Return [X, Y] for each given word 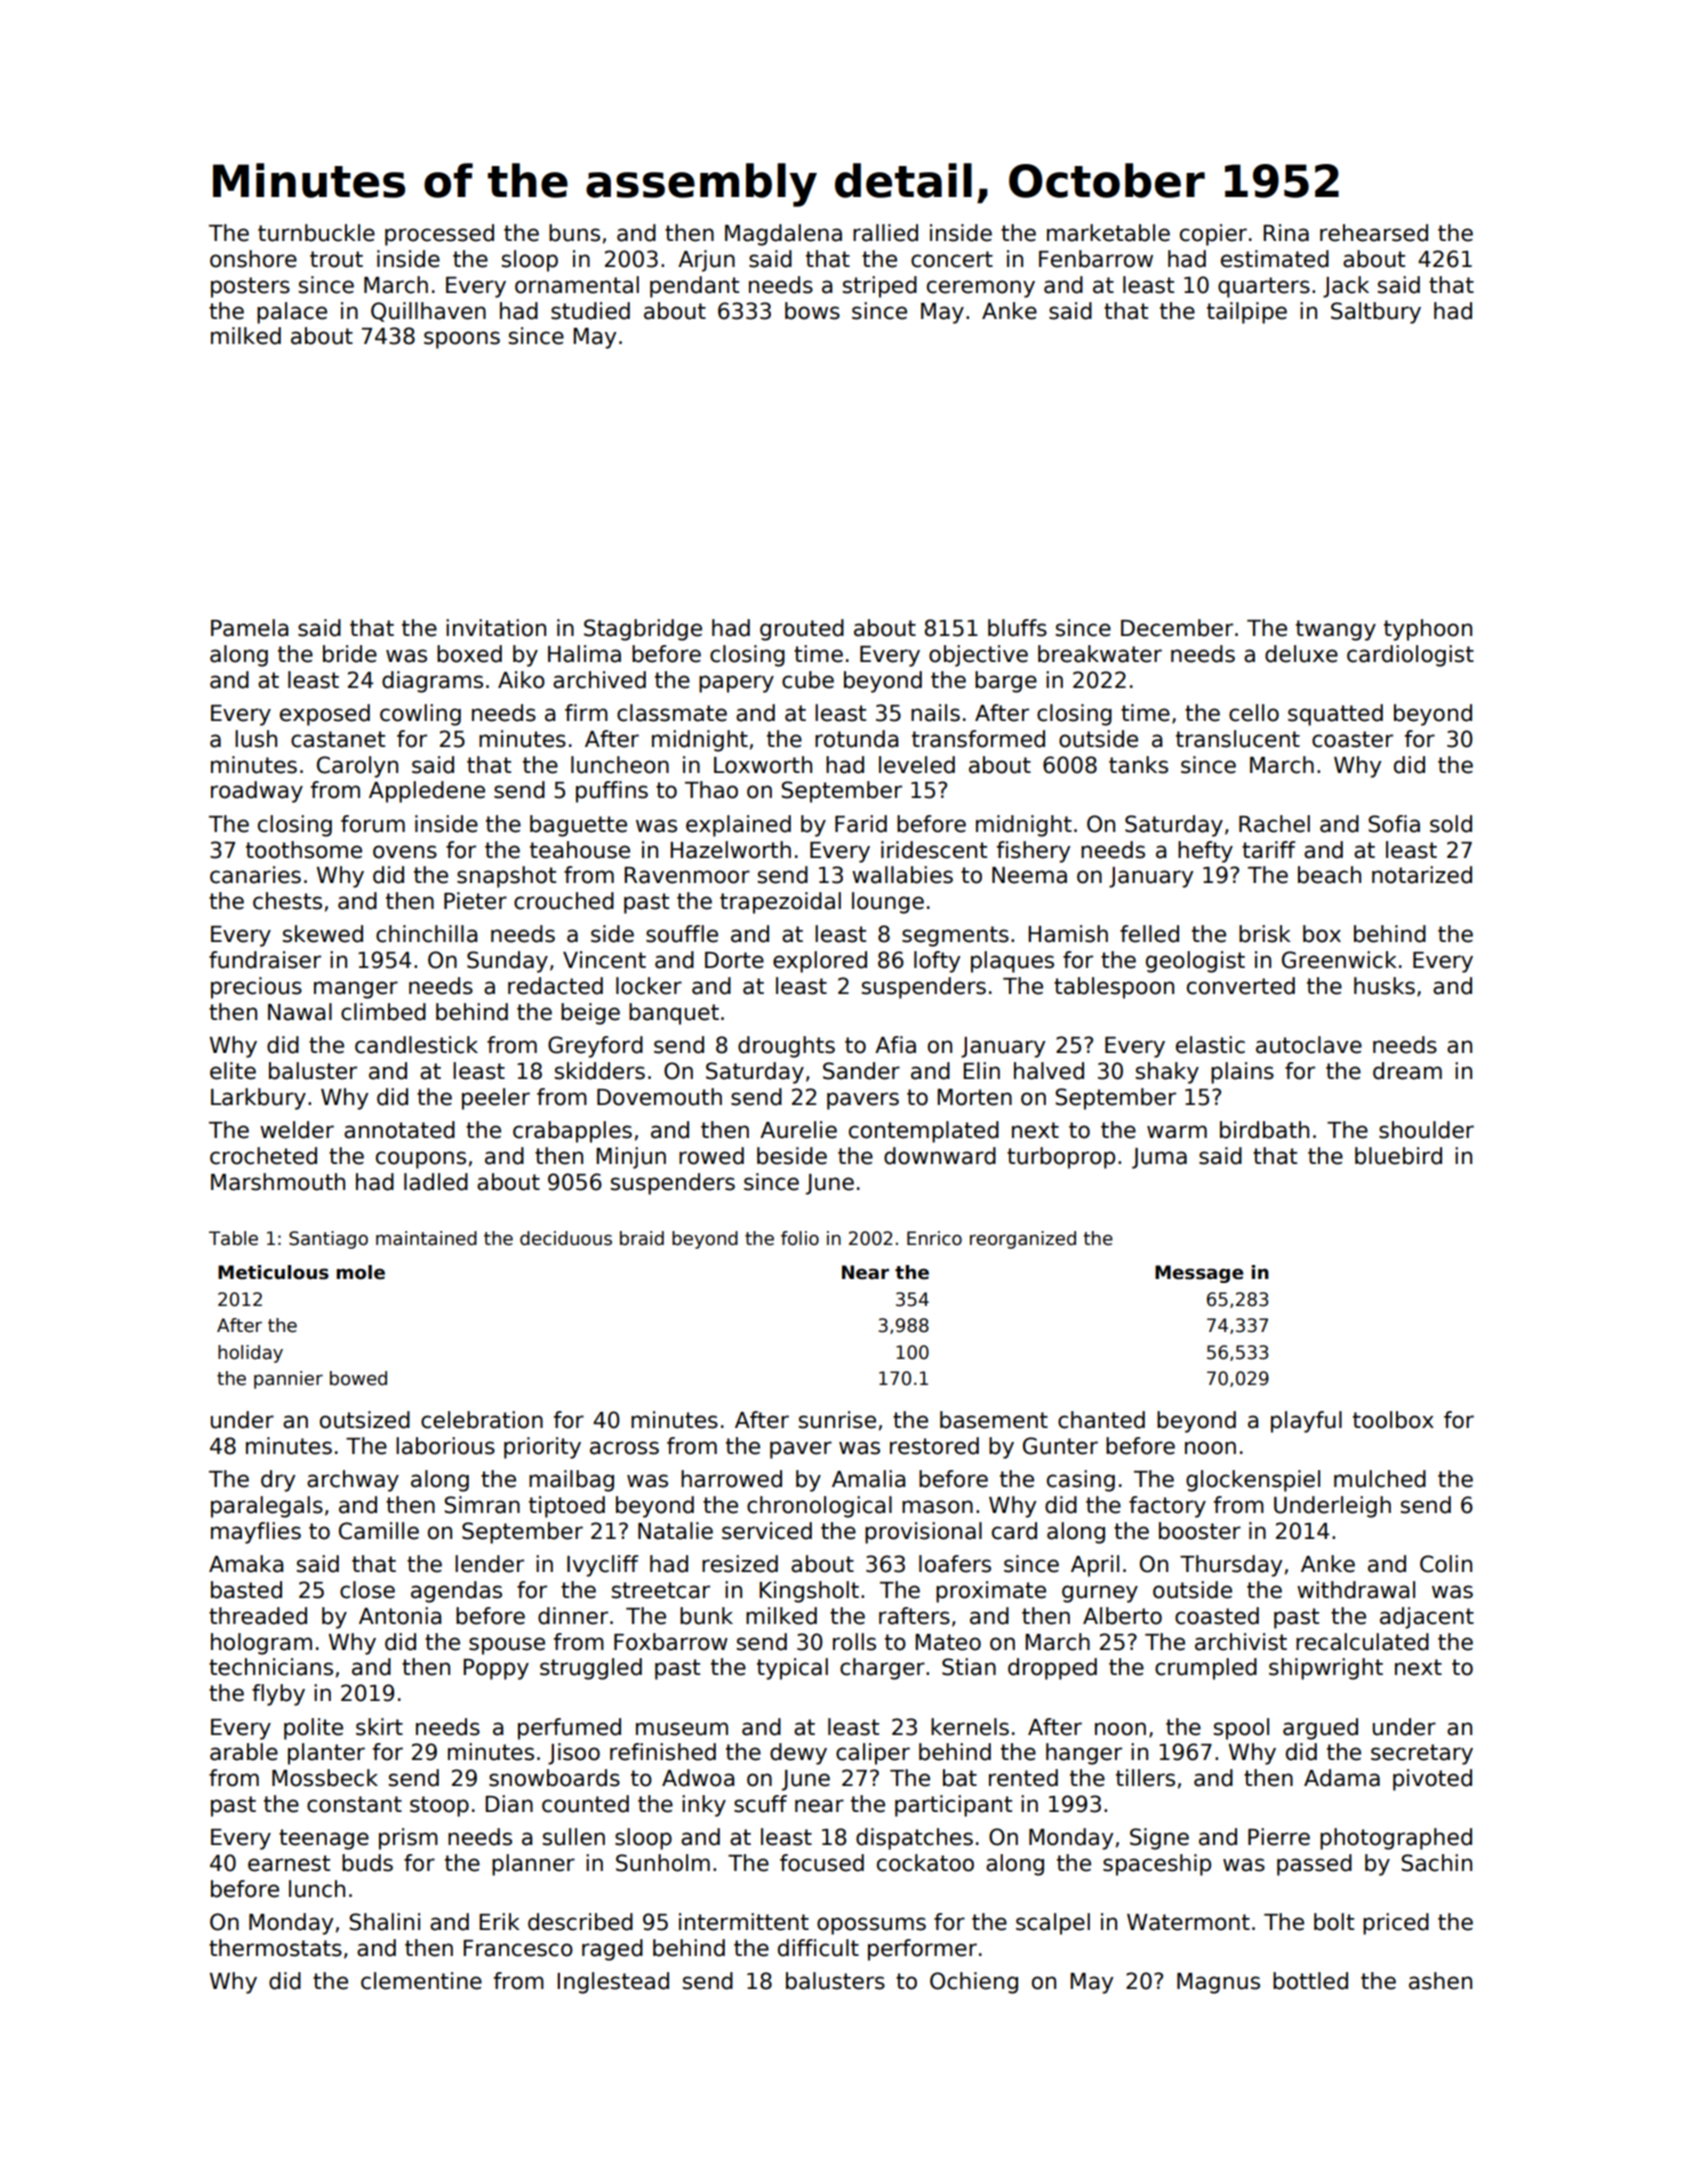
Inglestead [613, 1983]
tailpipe [1247, 313]
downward [940, 1156]
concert [952, 259]
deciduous [566, 1238]
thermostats [275, 1948]
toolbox [1393, 1420]
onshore [253, 259]
